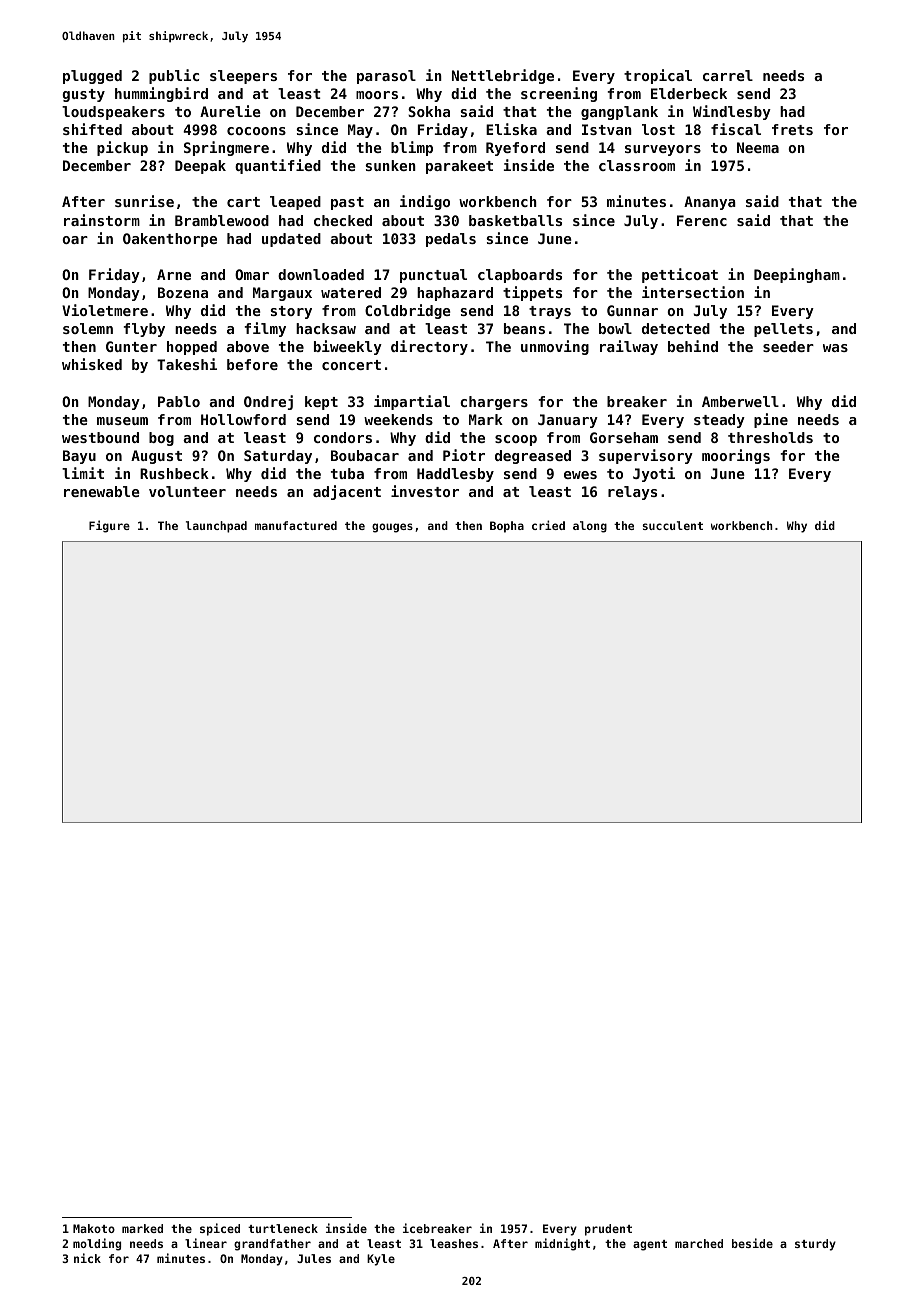  I want to click on frets, so click(792, 129).
